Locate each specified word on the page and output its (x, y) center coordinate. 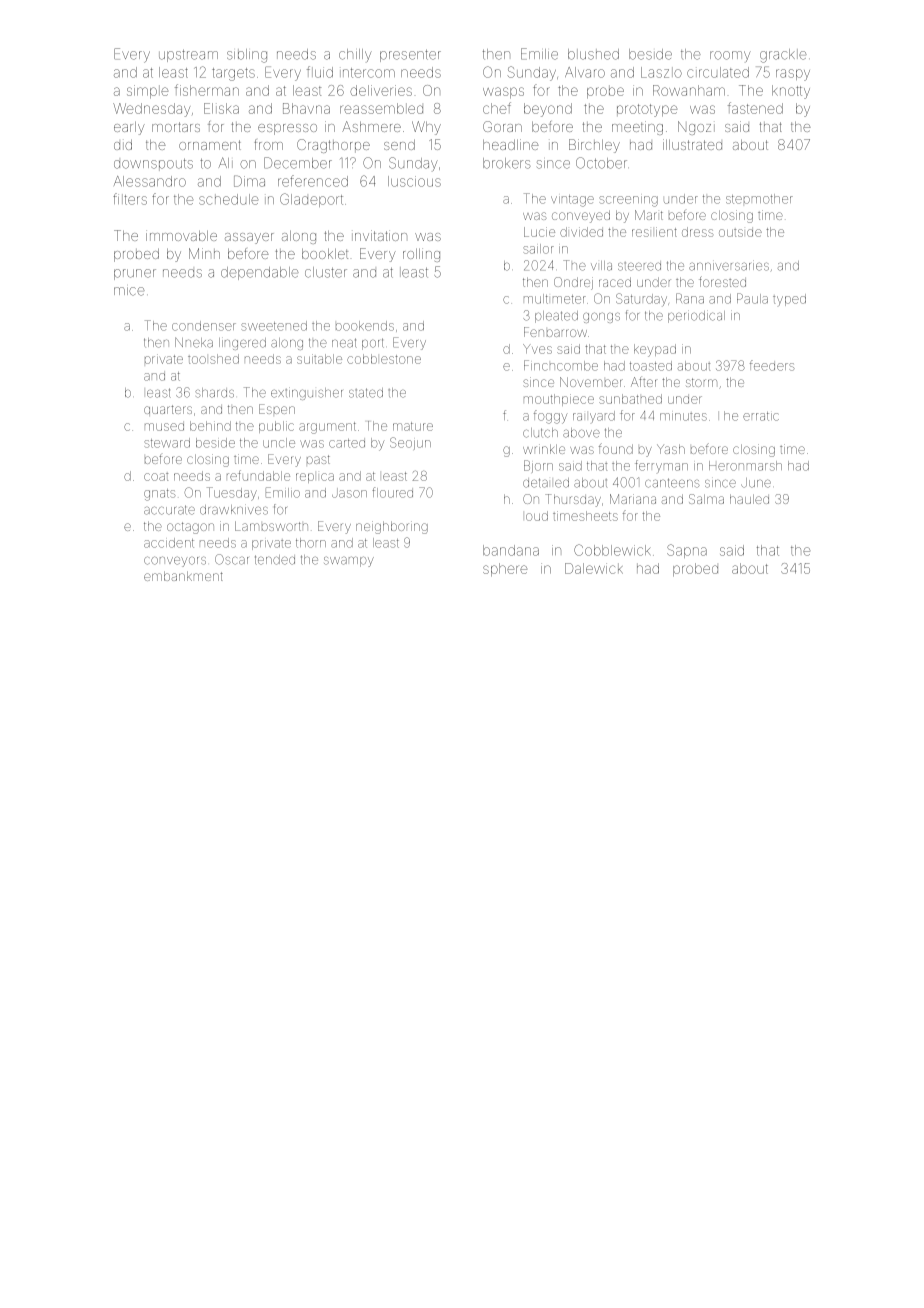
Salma (706, 499)
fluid (320, 72)
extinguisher (307, 394)
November (591, 382)
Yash (671, 449)
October (601, 163)
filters (130, 199)
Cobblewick (612, 550)
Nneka (194, 342)
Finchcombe (561, 365)
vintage (572, 201)
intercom (367, 73)
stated (366, 393)
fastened (755, 108)
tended (275, 560)
